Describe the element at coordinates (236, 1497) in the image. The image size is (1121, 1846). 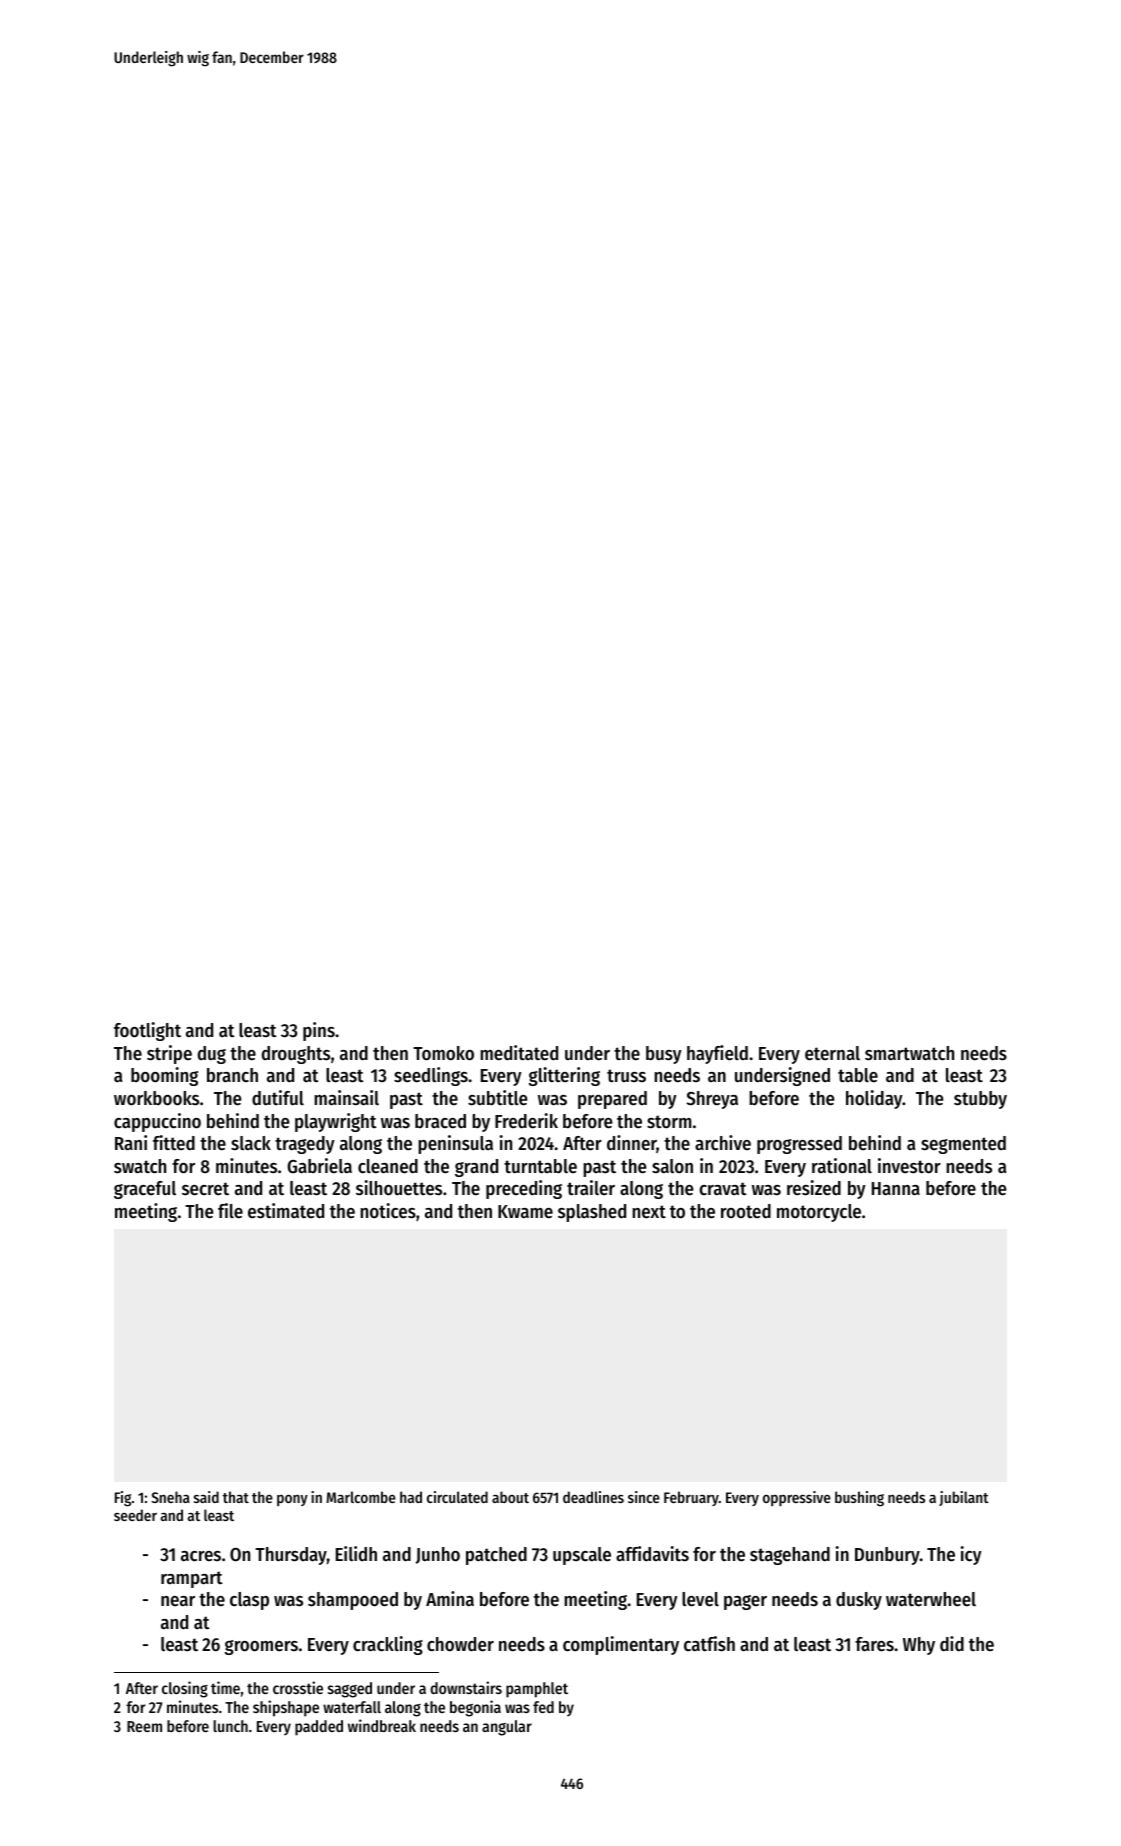
I see `that` at that location.
